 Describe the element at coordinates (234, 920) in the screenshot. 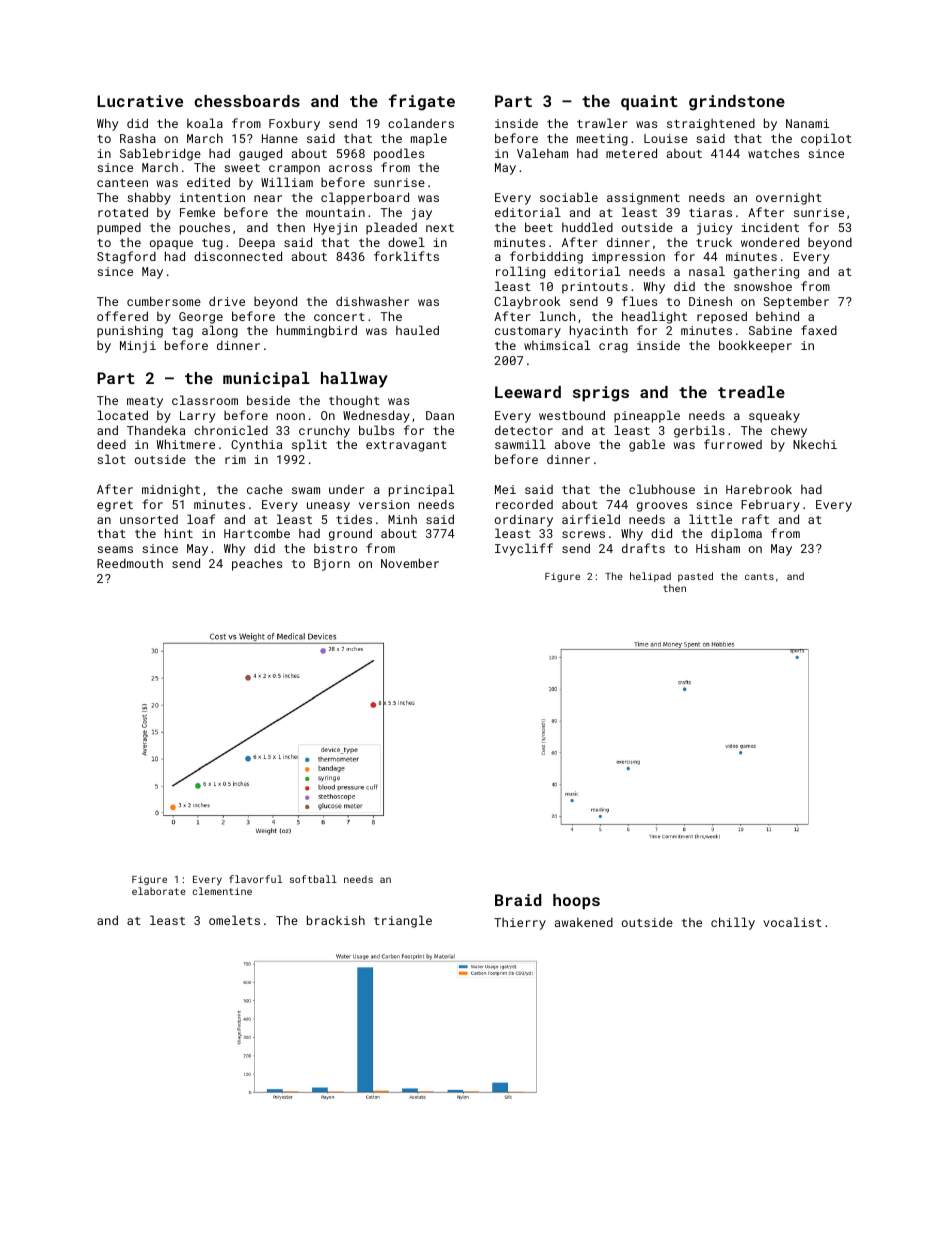

I see `omelets` at that location.
